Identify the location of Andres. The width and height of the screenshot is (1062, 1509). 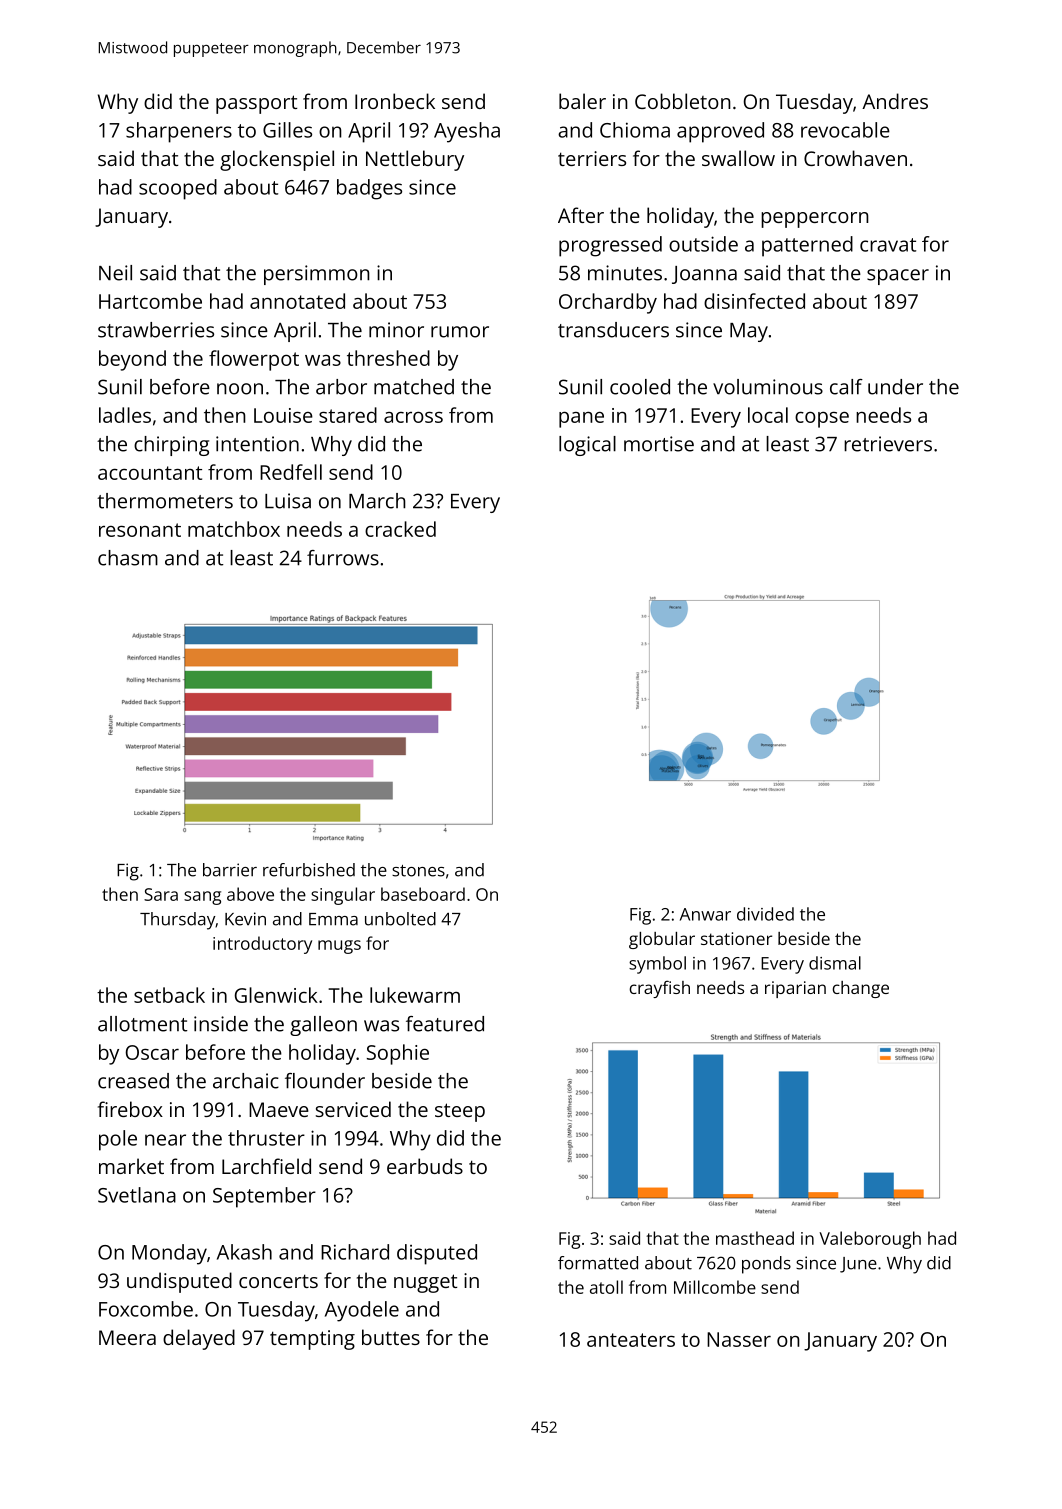
(895, 101).
